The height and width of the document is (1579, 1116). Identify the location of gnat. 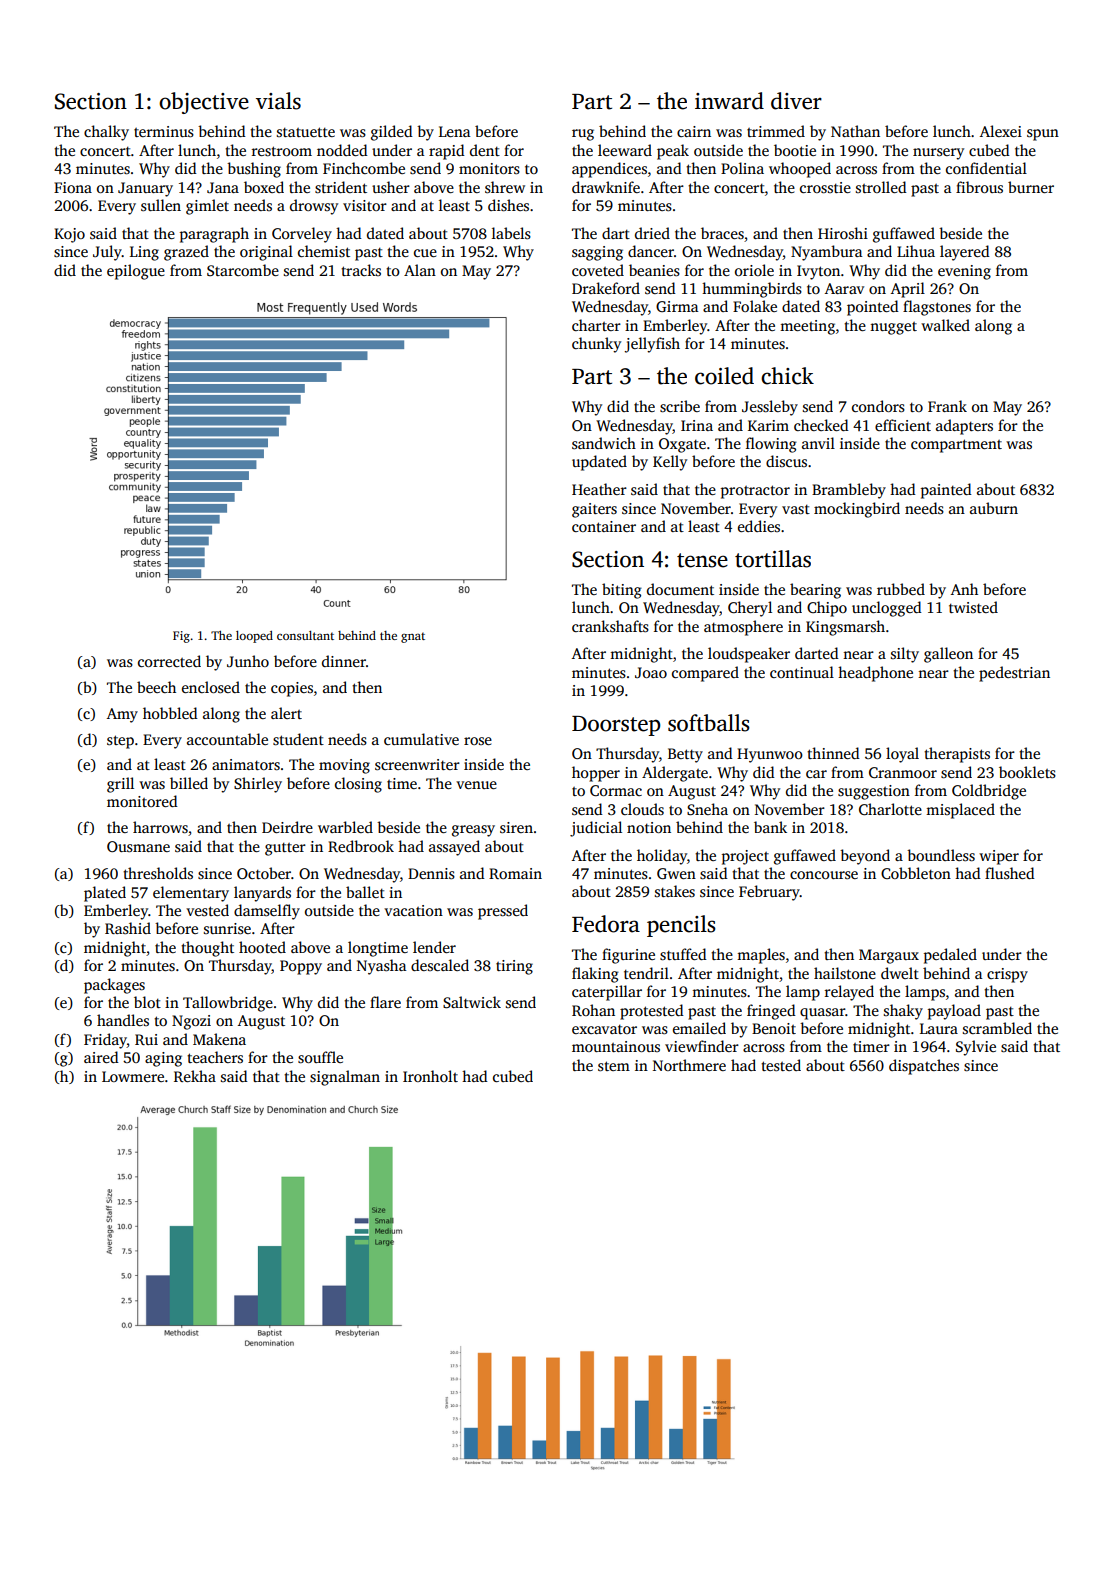
(413, 637).
